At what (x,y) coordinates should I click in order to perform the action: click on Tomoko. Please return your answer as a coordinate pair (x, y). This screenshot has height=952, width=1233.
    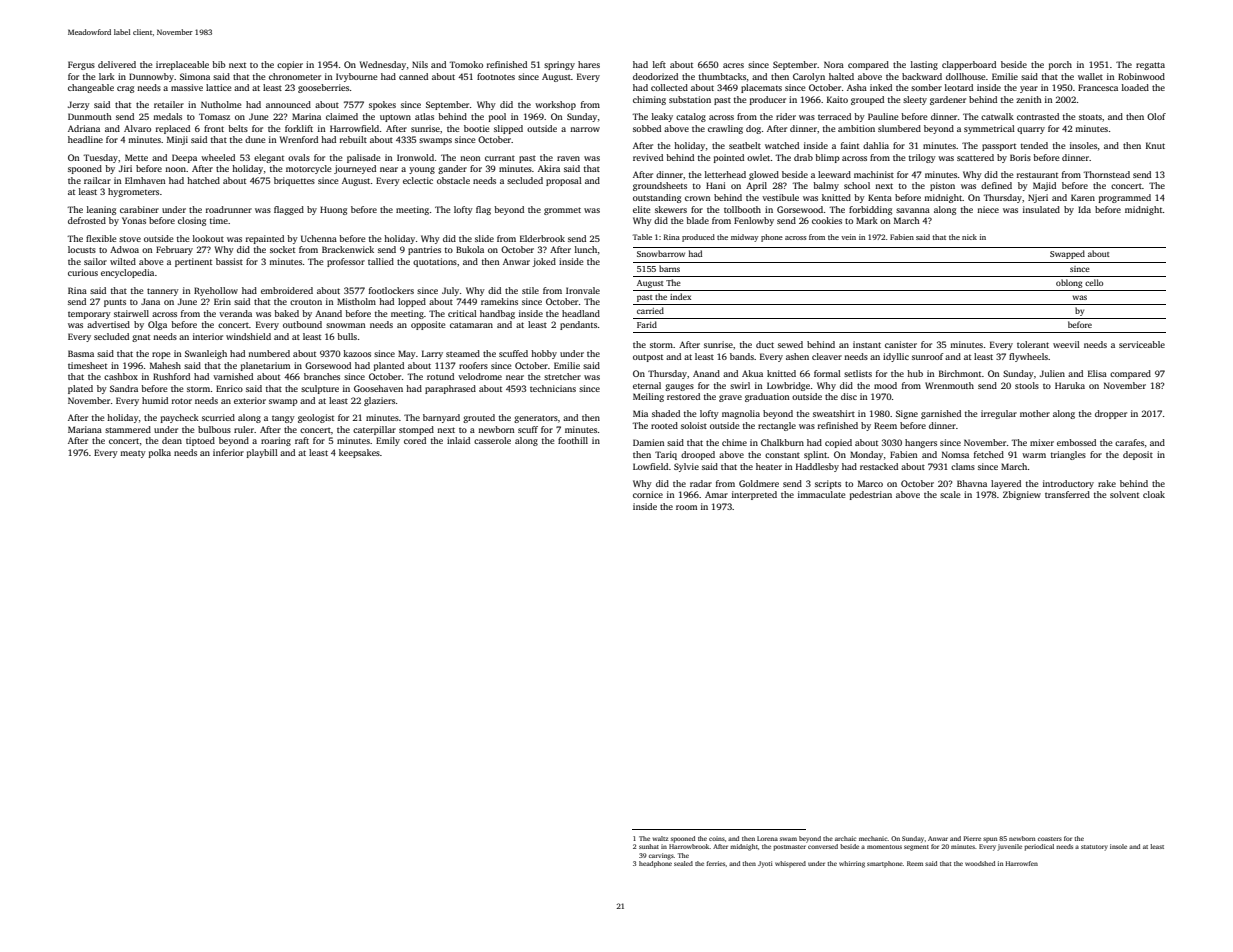
    Looking at the image, I should click on (466, 64).
